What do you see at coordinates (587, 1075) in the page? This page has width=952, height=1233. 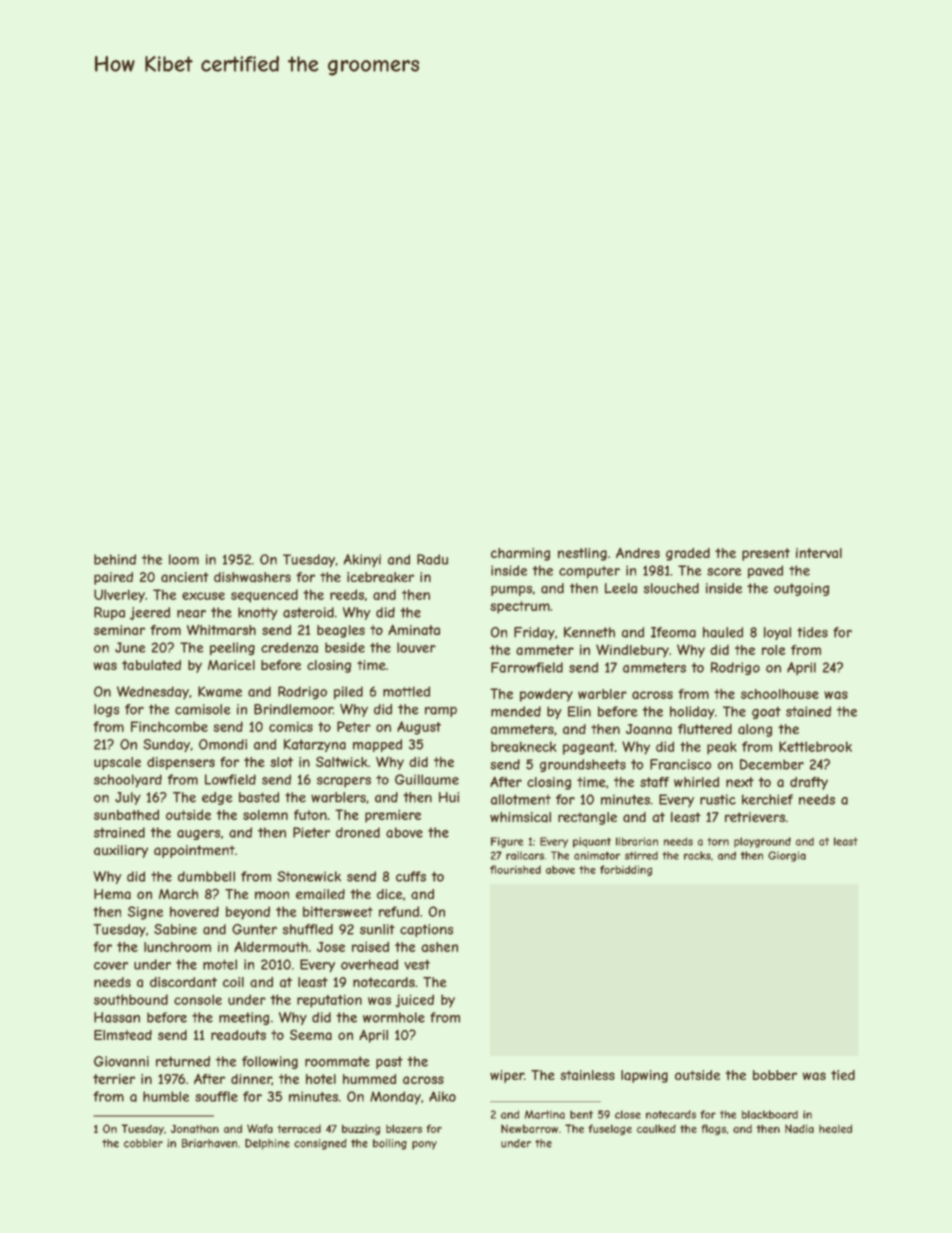 I see `stainless` at bounding box center [587, 1075].
